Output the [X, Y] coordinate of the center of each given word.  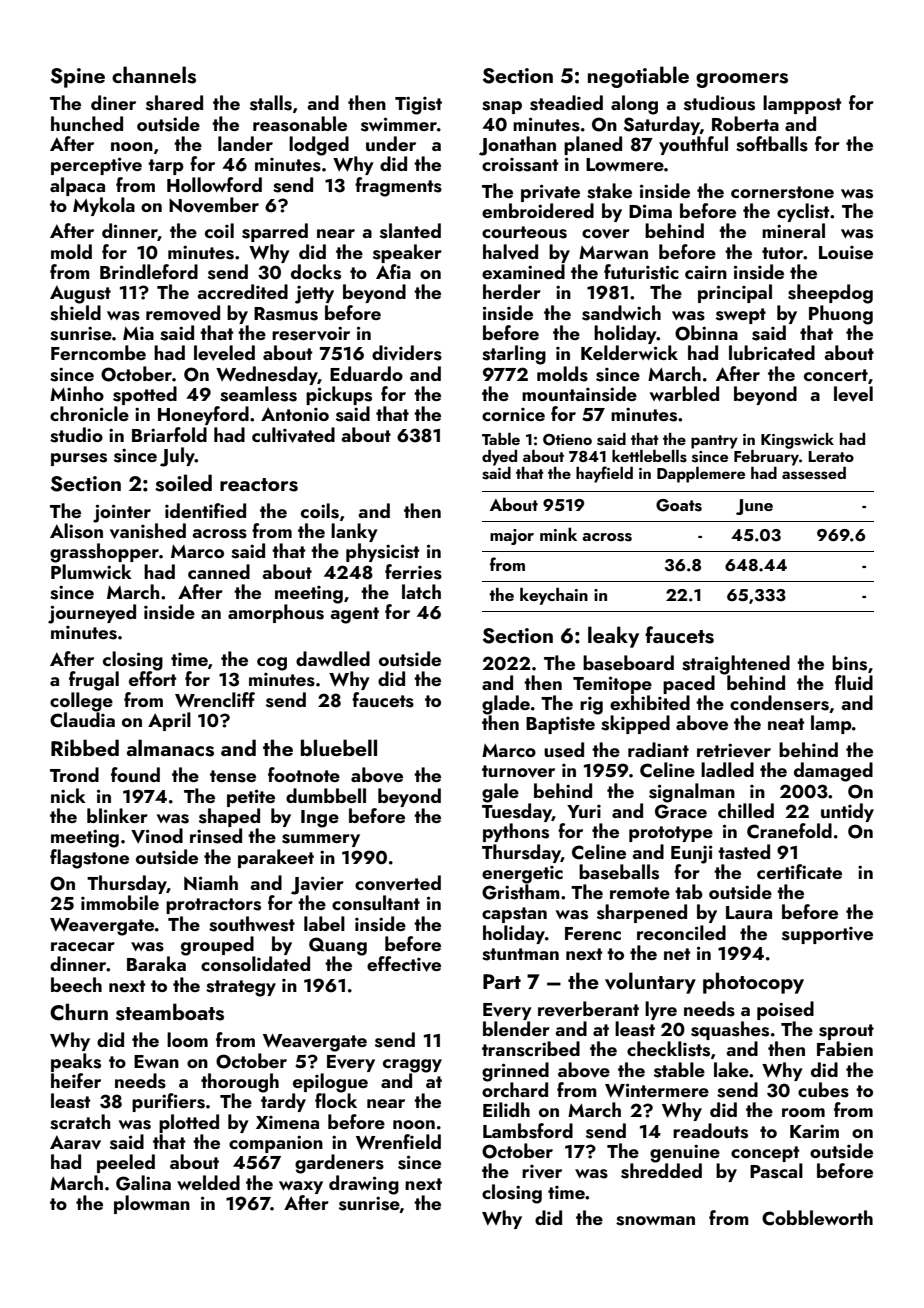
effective [404, 964]
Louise [846, 253]
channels [154, 75]
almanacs [170, 748]
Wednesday [267, 375]
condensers [779, 703]
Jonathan [517, 146]
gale [500, 793]
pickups [339, 395]
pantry [714, 442]
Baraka [156, 963]
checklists [668, 1049]
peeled [126, 1163]
